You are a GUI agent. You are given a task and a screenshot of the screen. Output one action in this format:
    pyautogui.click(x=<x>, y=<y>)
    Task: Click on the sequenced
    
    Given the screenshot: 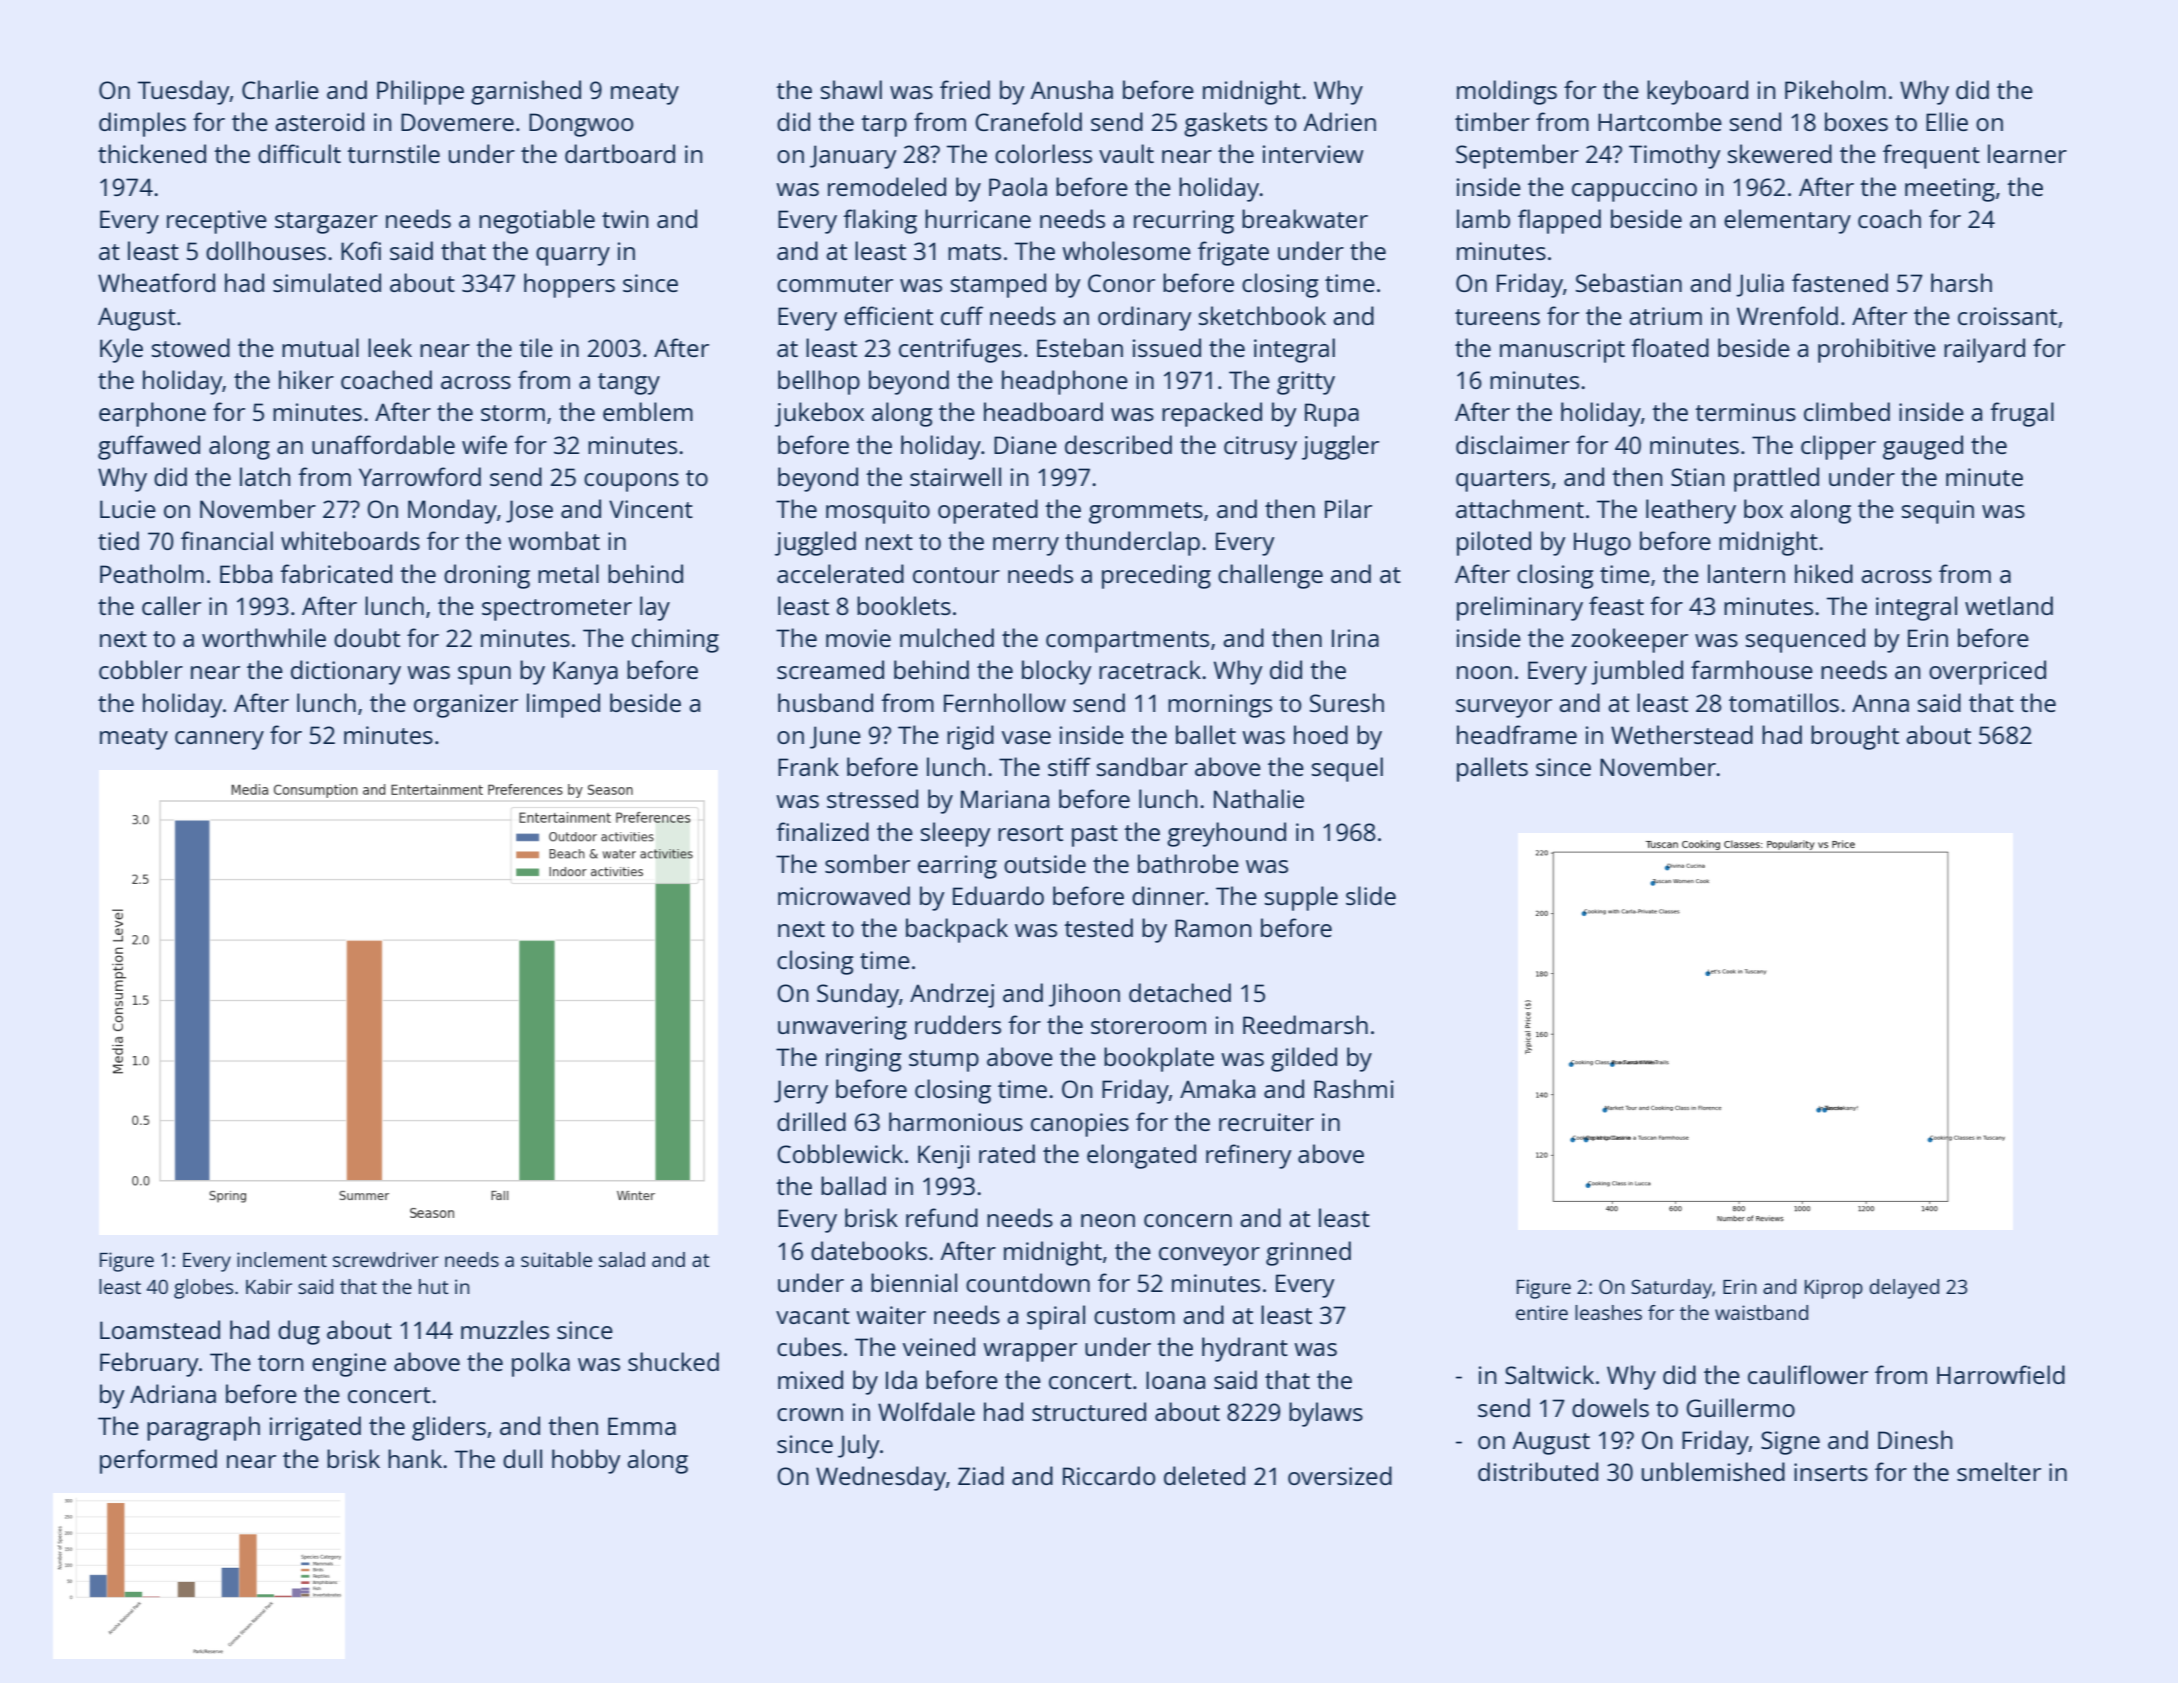 What is the action you would take?
    pyautogui.click(x=1805, y=640)
